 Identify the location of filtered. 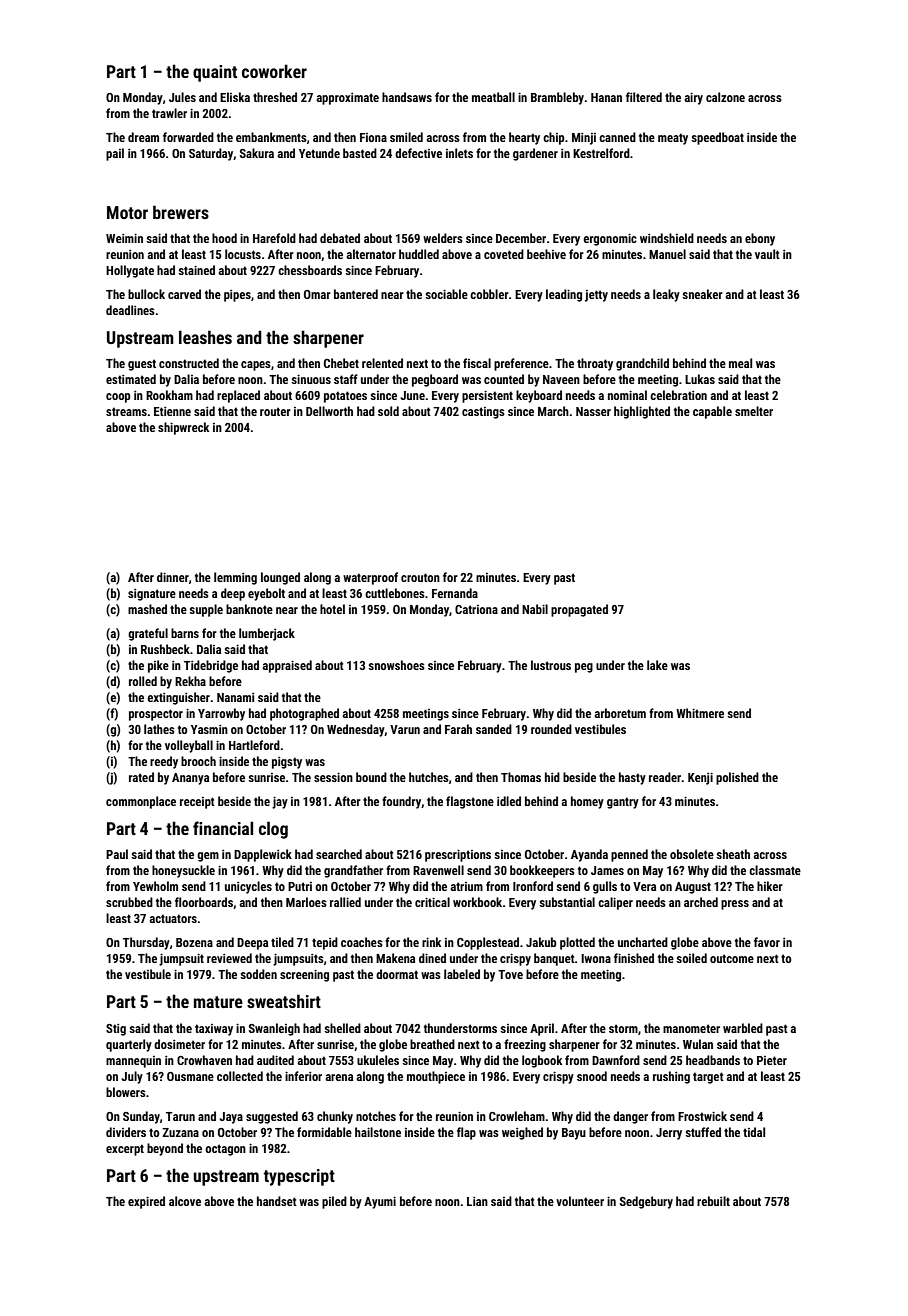
(644, 97).
